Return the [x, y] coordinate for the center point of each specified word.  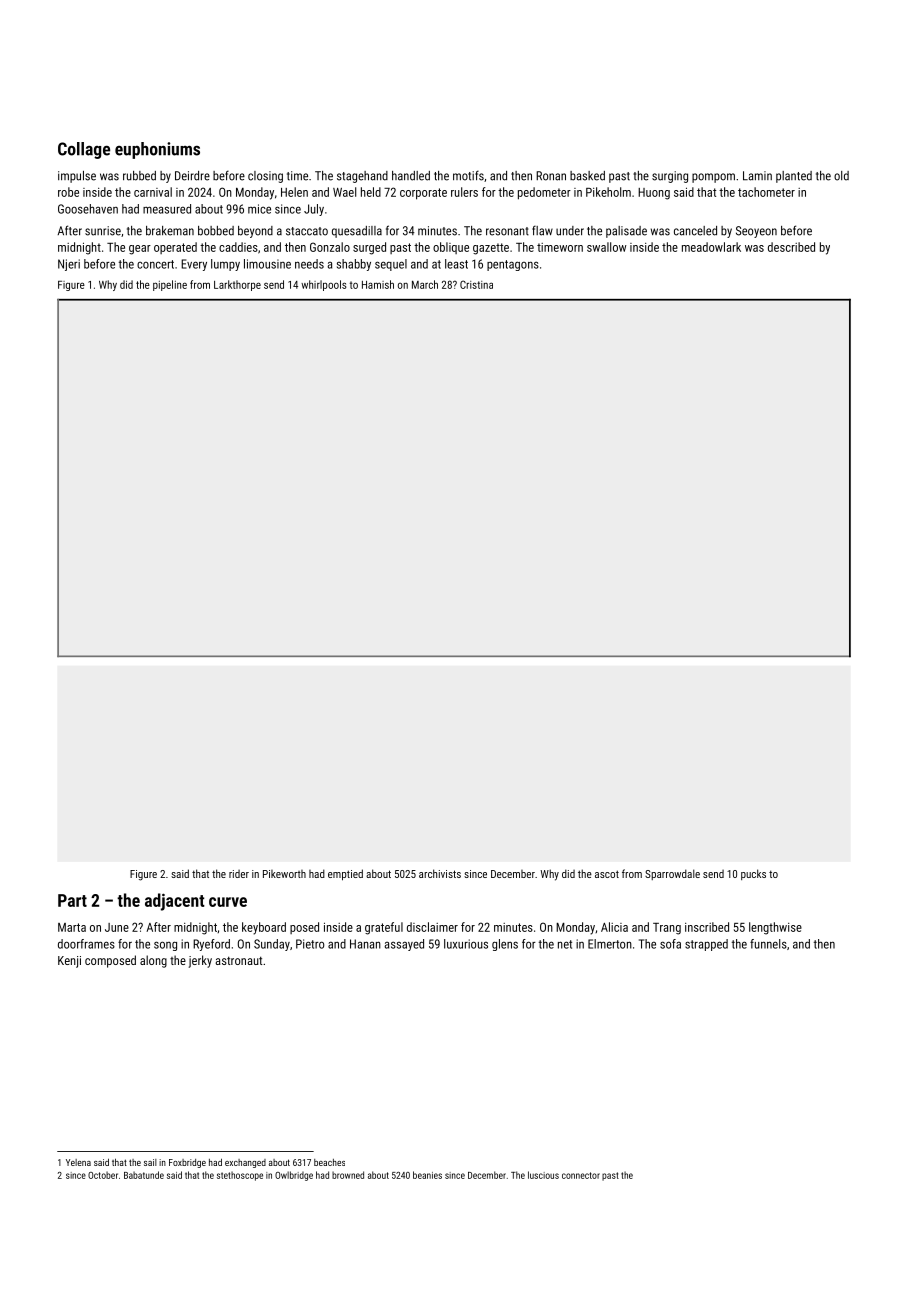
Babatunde [144, 1175]
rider [239, 874]
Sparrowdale [672, 874]
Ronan [551, 176]
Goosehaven [88, 209]
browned [348, 1175]
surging [670, 177]
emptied [345, 875]
